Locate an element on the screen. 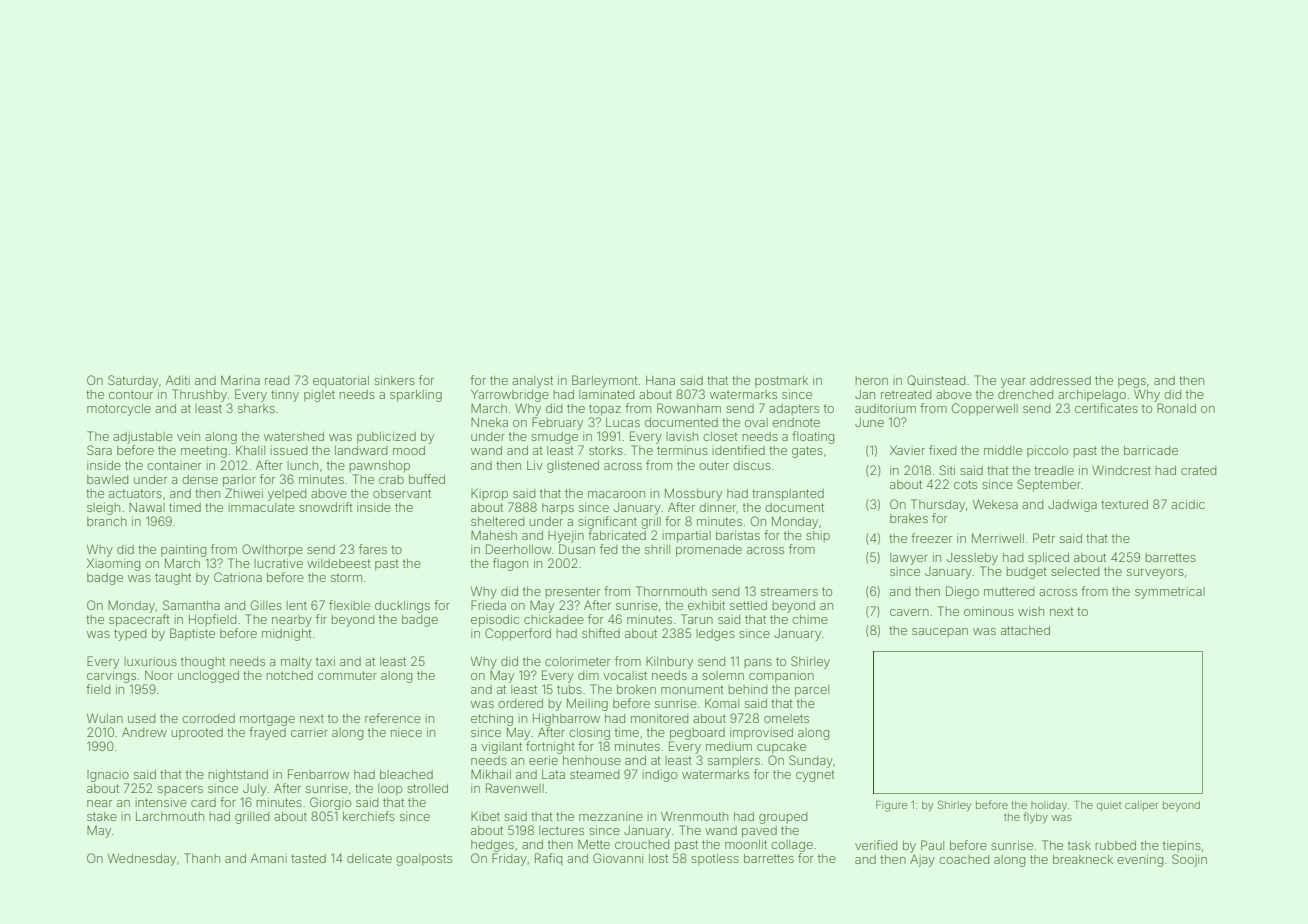 This screenshot has height=924, width=1308. muttered is located at coordinates (1009, 591).
